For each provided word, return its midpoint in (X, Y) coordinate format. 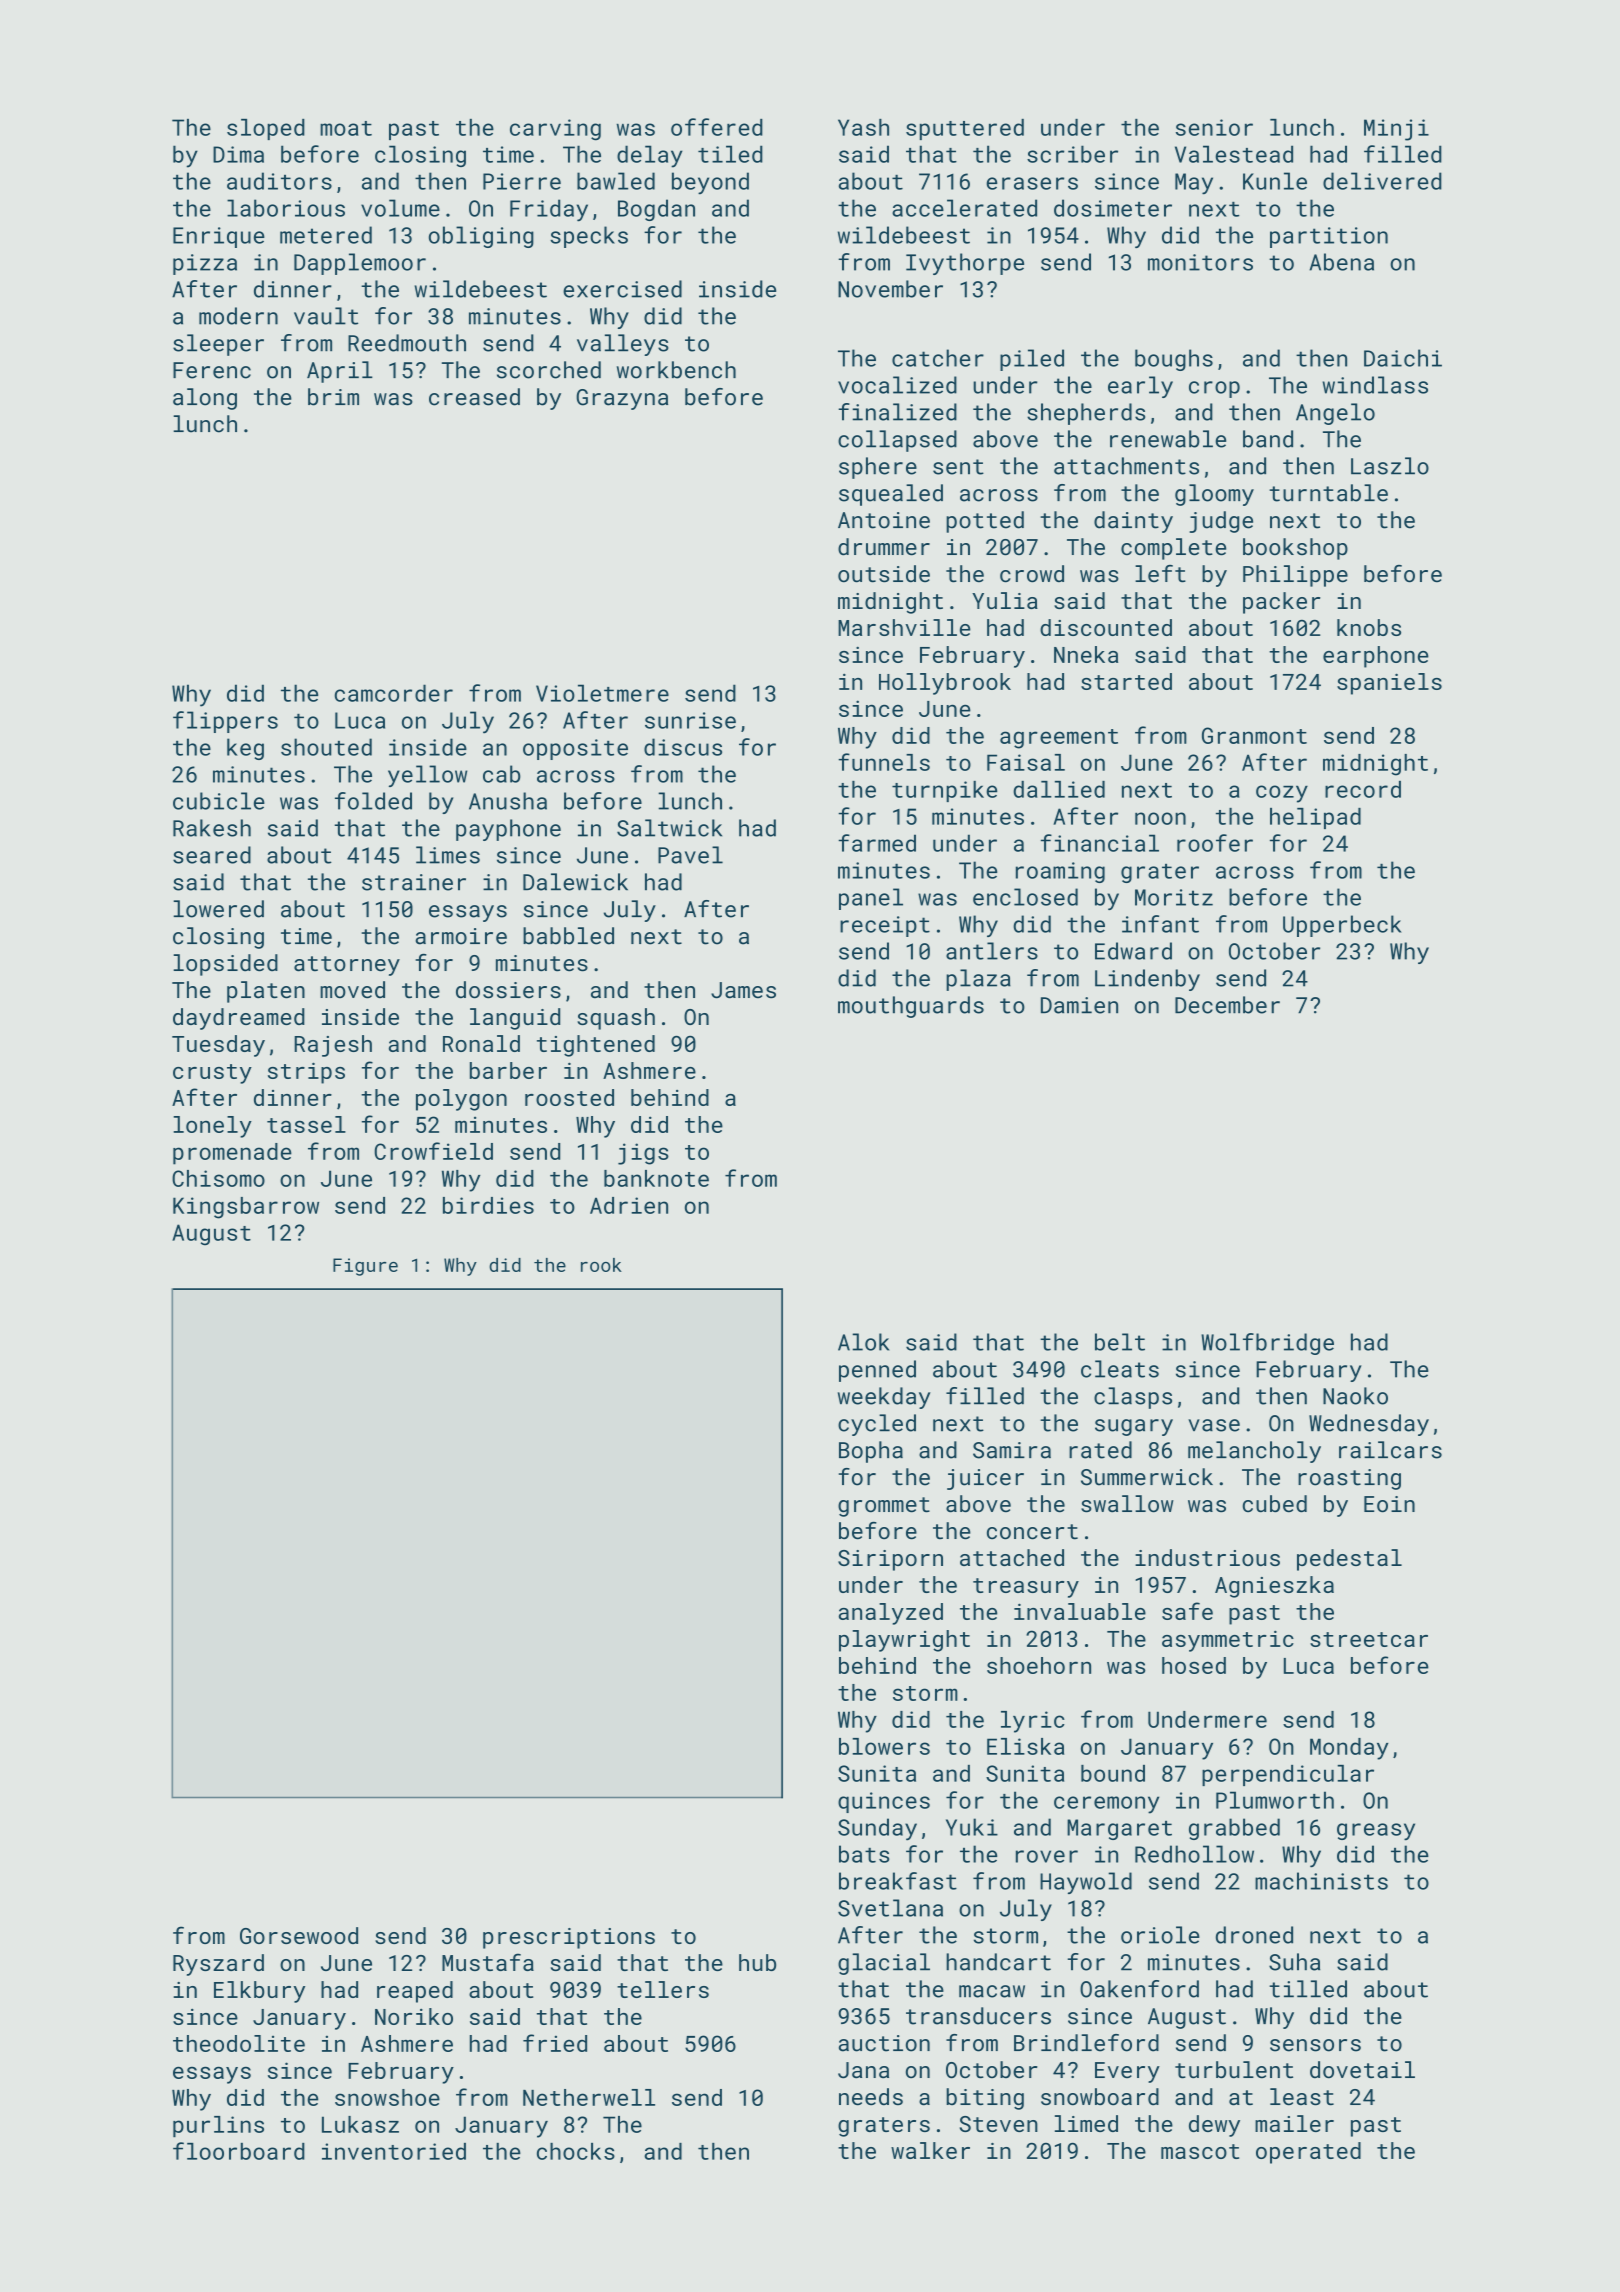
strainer (414, 882)
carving (555, 130)
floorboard (239, 2151)
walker (930, 2150)
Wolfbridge (1267, 1344)
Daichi (1403, 358)
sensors (1315, 2045)
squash (616, 1019)
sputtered (965, 129)
